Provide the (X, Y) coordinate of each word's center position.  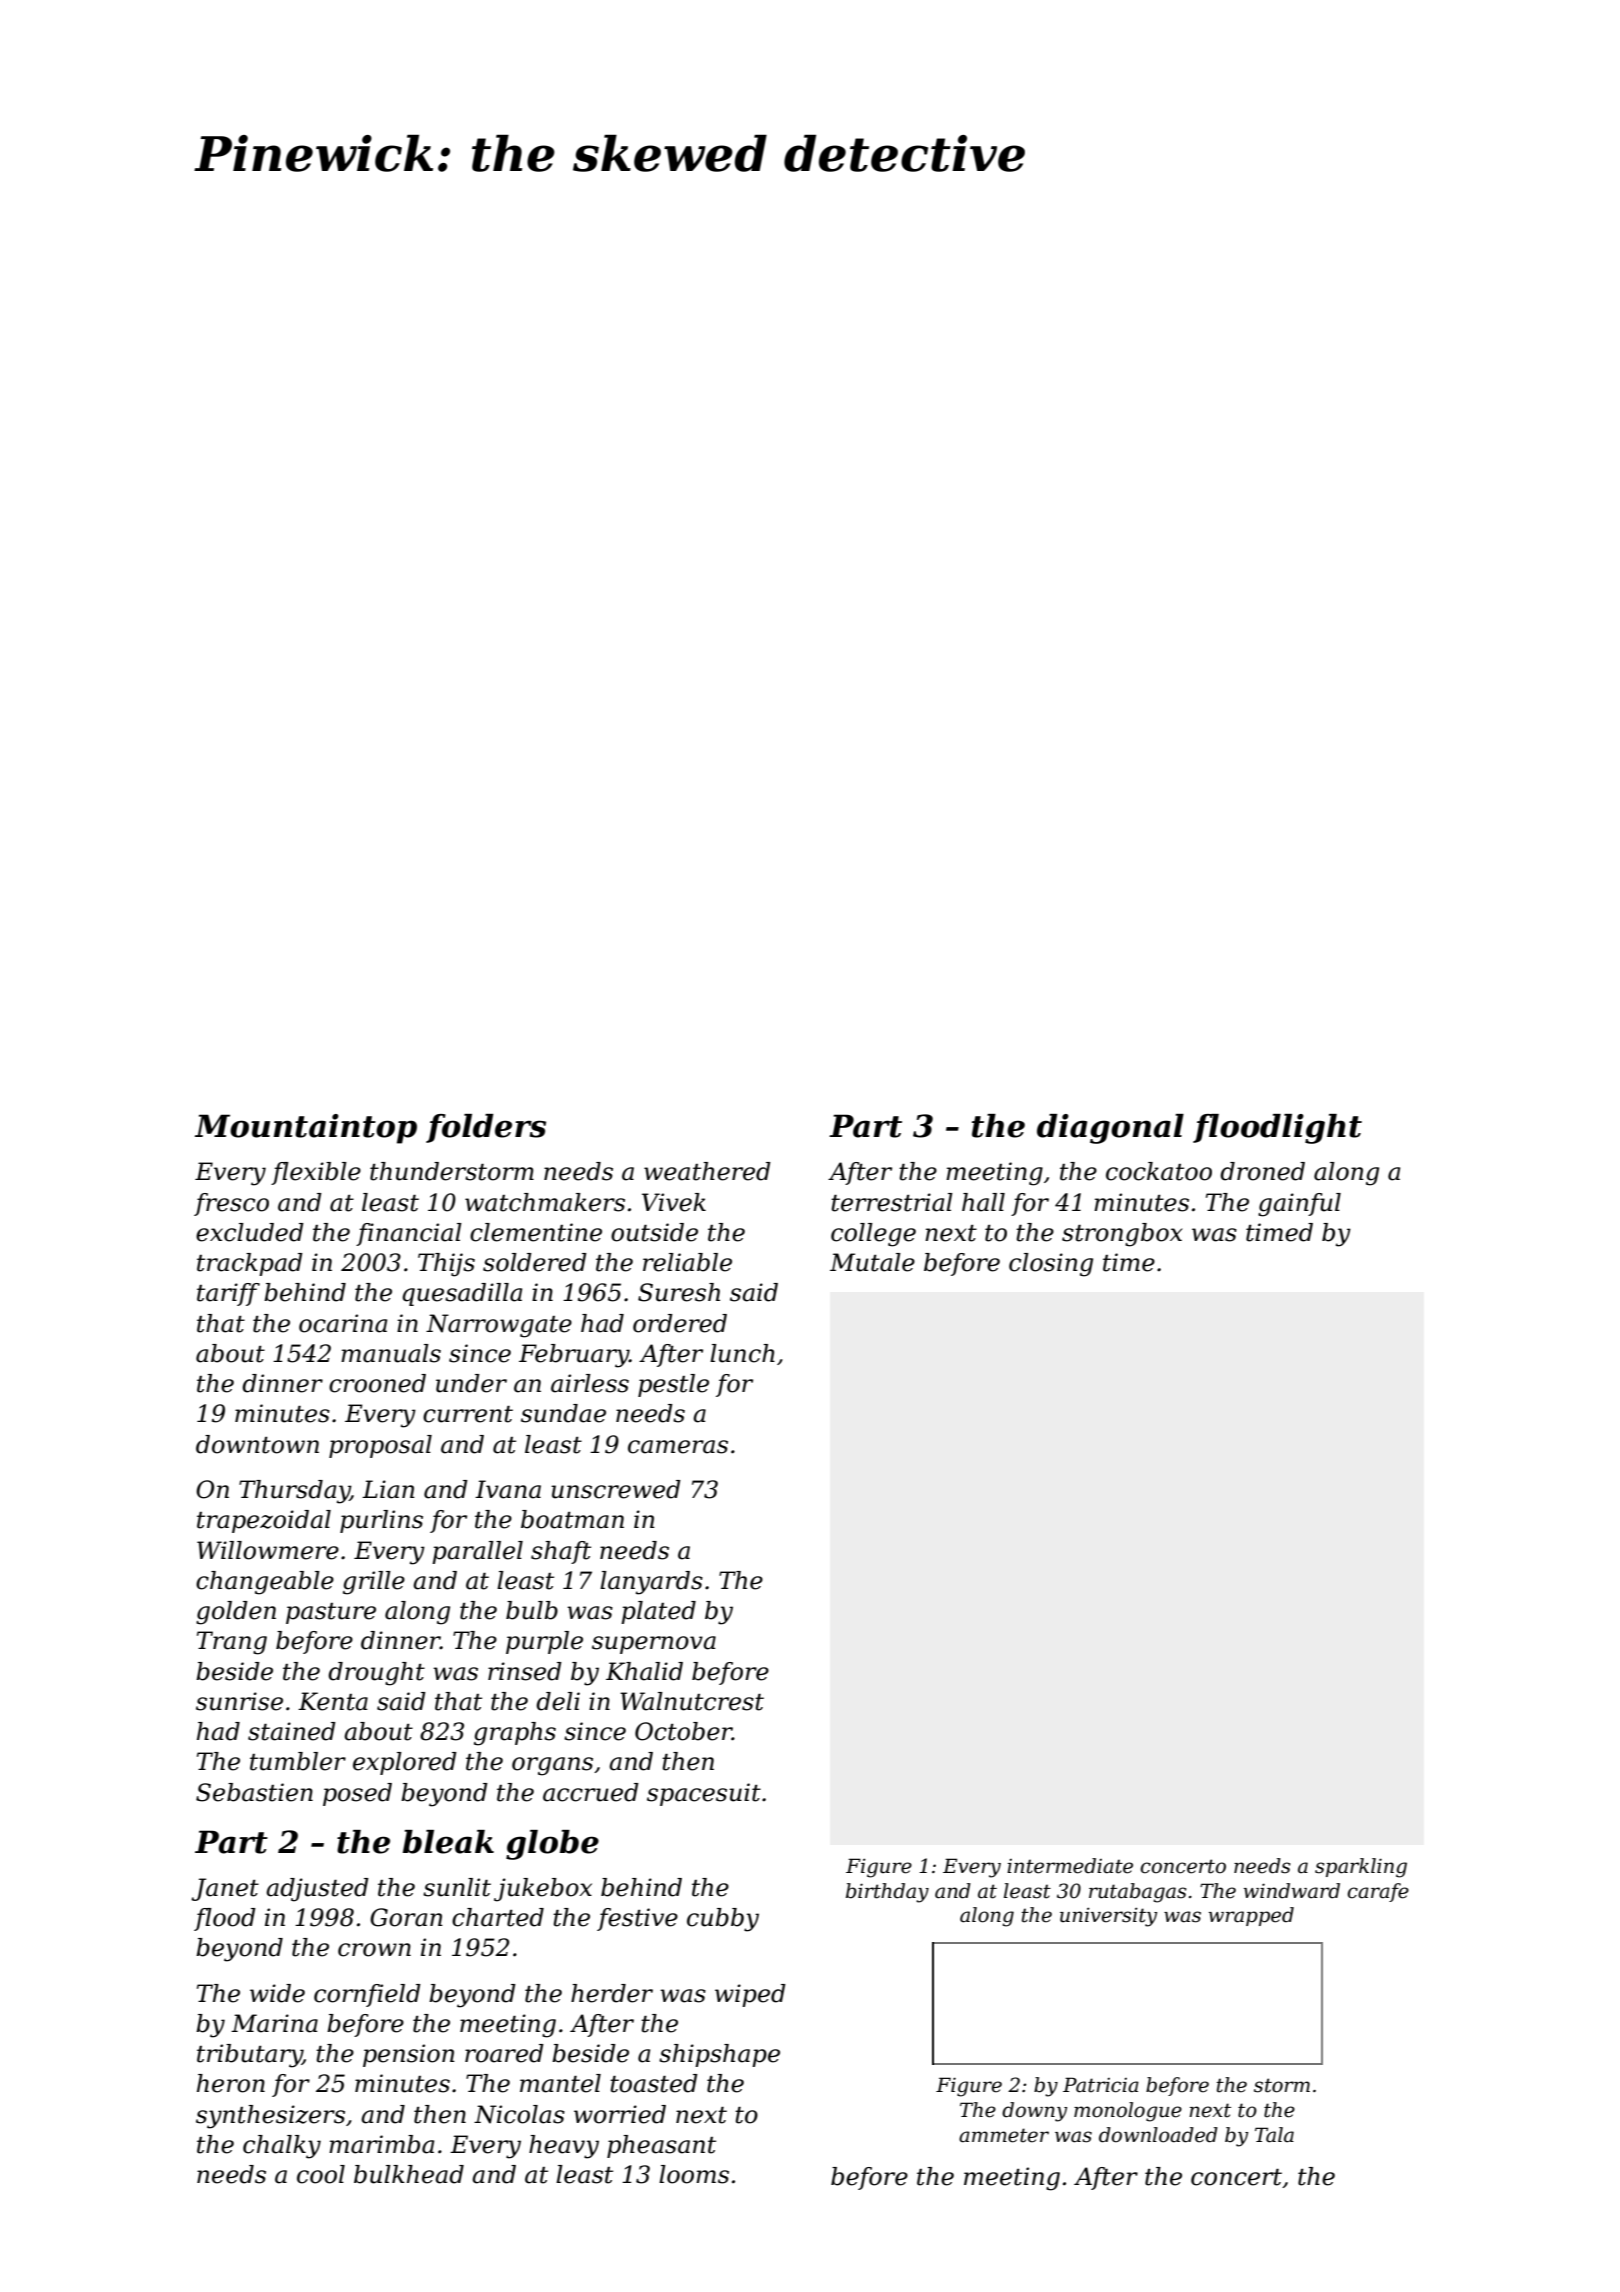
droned (1262, 1171)
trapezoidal (264, 1521)
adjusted (317, 1890)
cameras (678, 1447)
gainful (1299, 1205)
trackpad (250, 1264)
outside (654, 1232)
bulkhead (409, 2174)
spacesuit (704, 1794)
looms (694, 2174)
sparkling (1361, 1868)
